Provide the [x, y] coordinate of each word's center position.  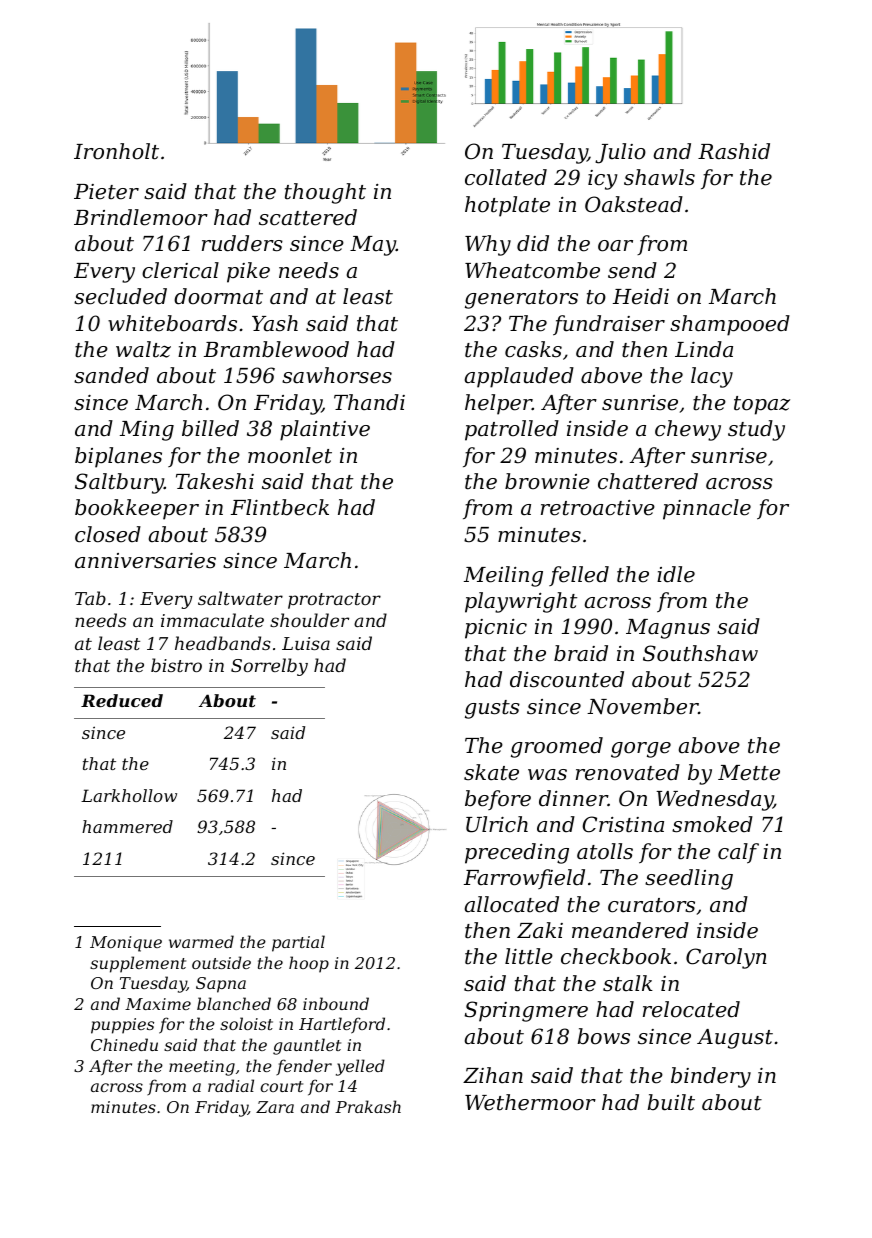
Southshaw [700, 653]
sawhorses [337, 375]
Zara [275, 1107]
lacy [712, 377]
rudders [242, 243]
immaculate [212, 620]
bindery [711, 1077]
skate [491, 772]
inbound [336, 1003]
